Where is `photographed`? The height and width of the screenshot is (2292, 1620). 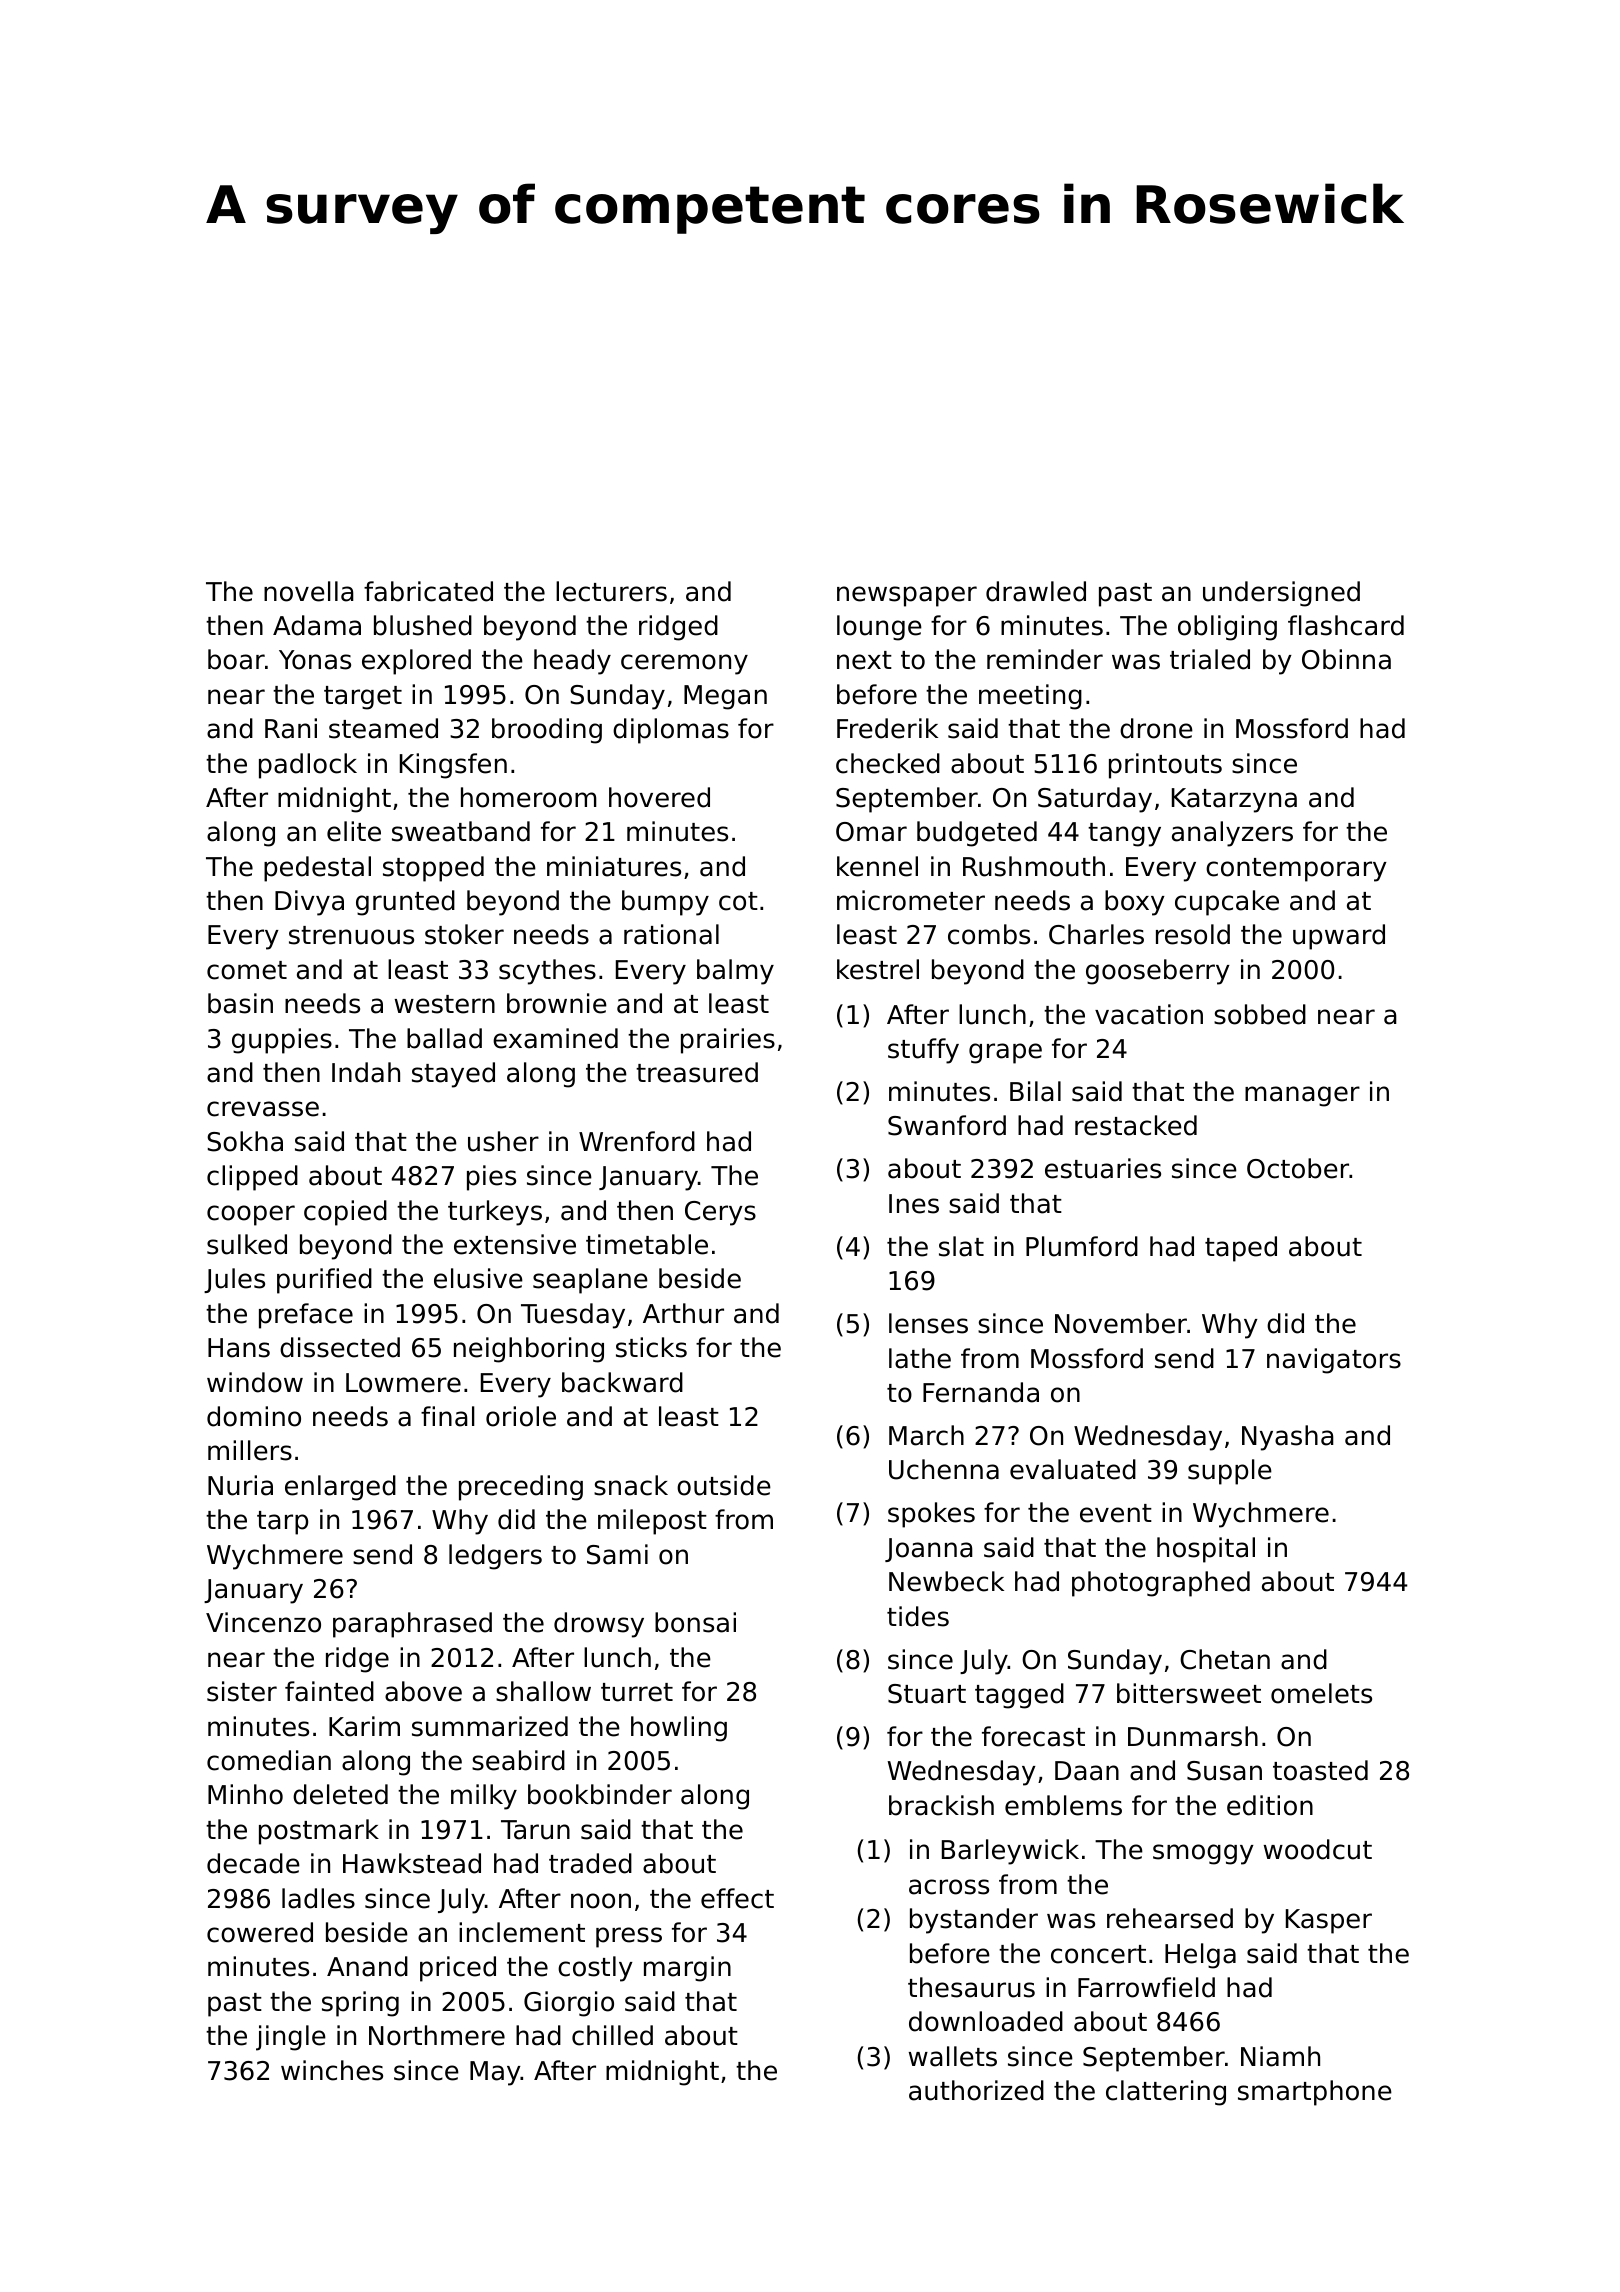 photographed is located at coordinates (1161, 1584).
